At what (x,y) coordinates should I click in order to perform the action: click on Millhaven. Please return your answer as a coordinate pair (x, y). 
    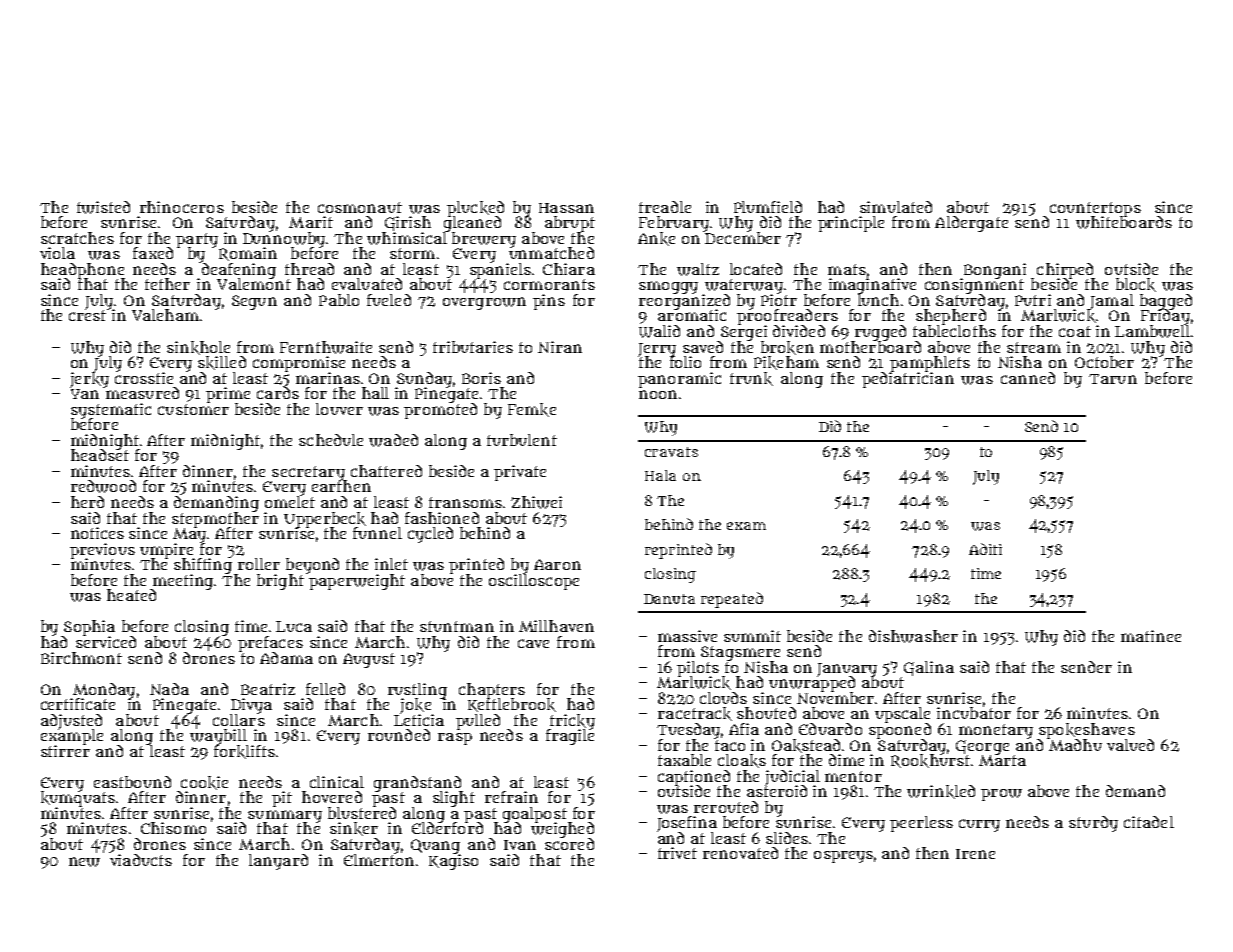
    Looking at the image, I should click on (556, 626).
